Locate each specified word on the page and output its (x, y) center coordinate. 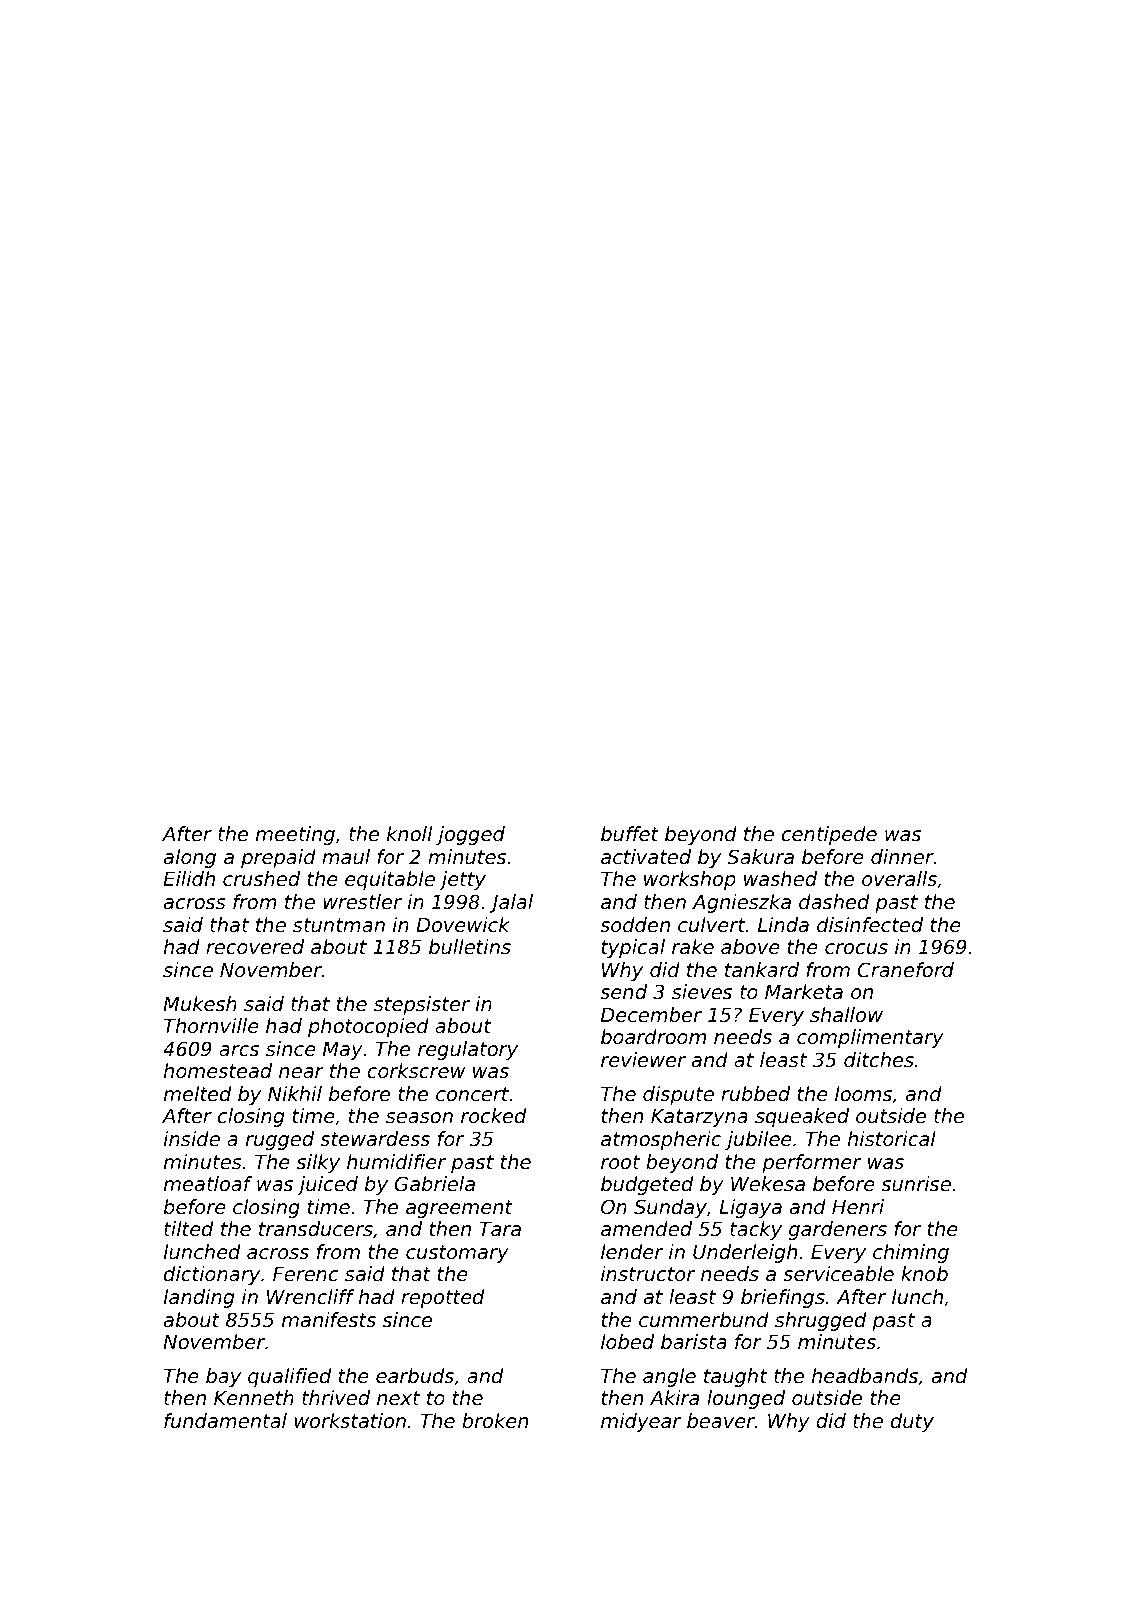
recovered (255, 946)
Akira (674, 1397)
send (623, 991)
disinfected (870, 924)
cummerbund (704, 1319)
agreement (459, 1209)
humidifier (396, 1161)
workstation (350, 1420)
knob (924, 1273)
